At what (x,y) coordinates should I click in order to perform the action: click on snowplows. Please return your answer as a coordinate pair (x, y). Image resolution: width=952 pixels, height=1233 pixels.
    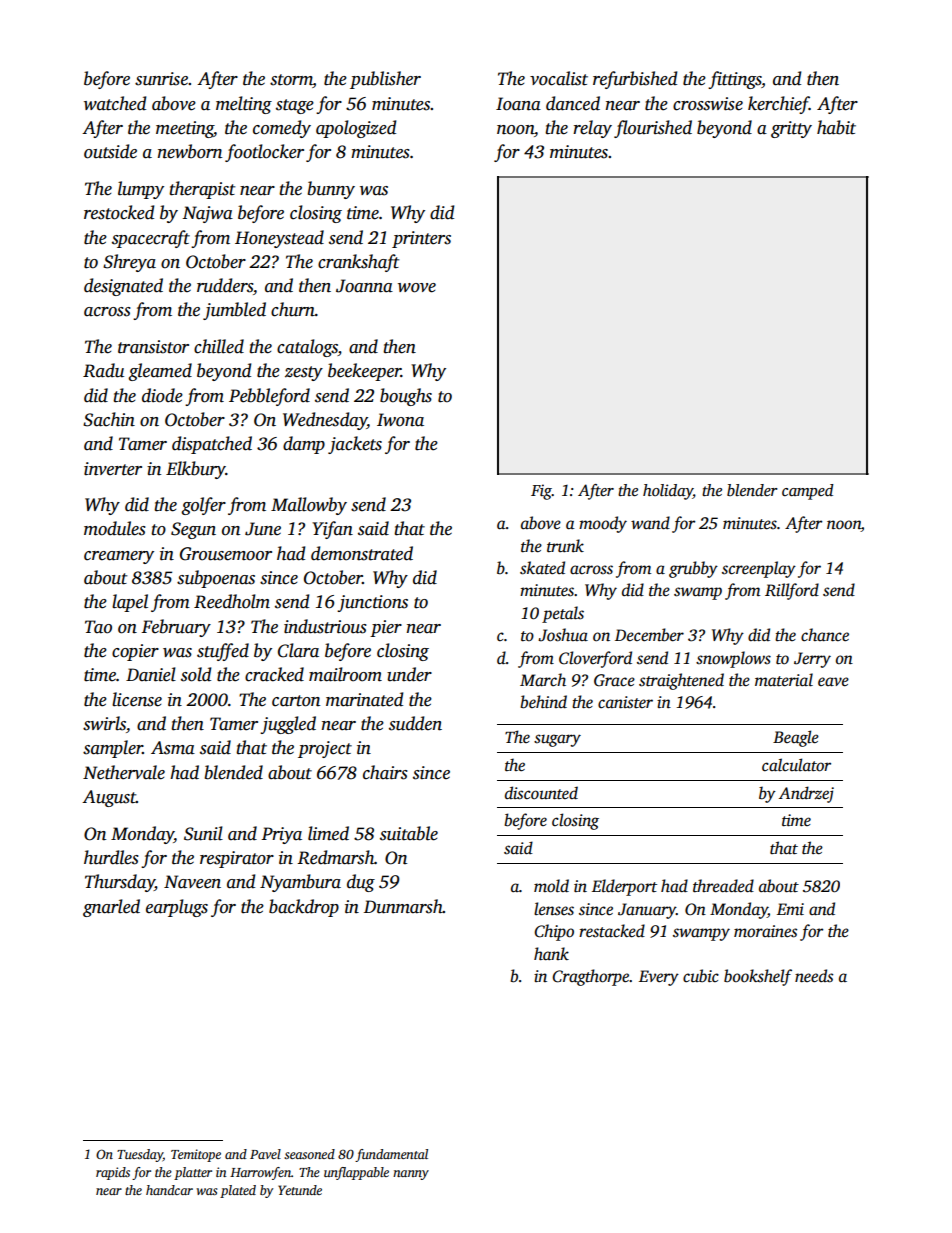
    Looking at the image, I should click on (733, 659).
